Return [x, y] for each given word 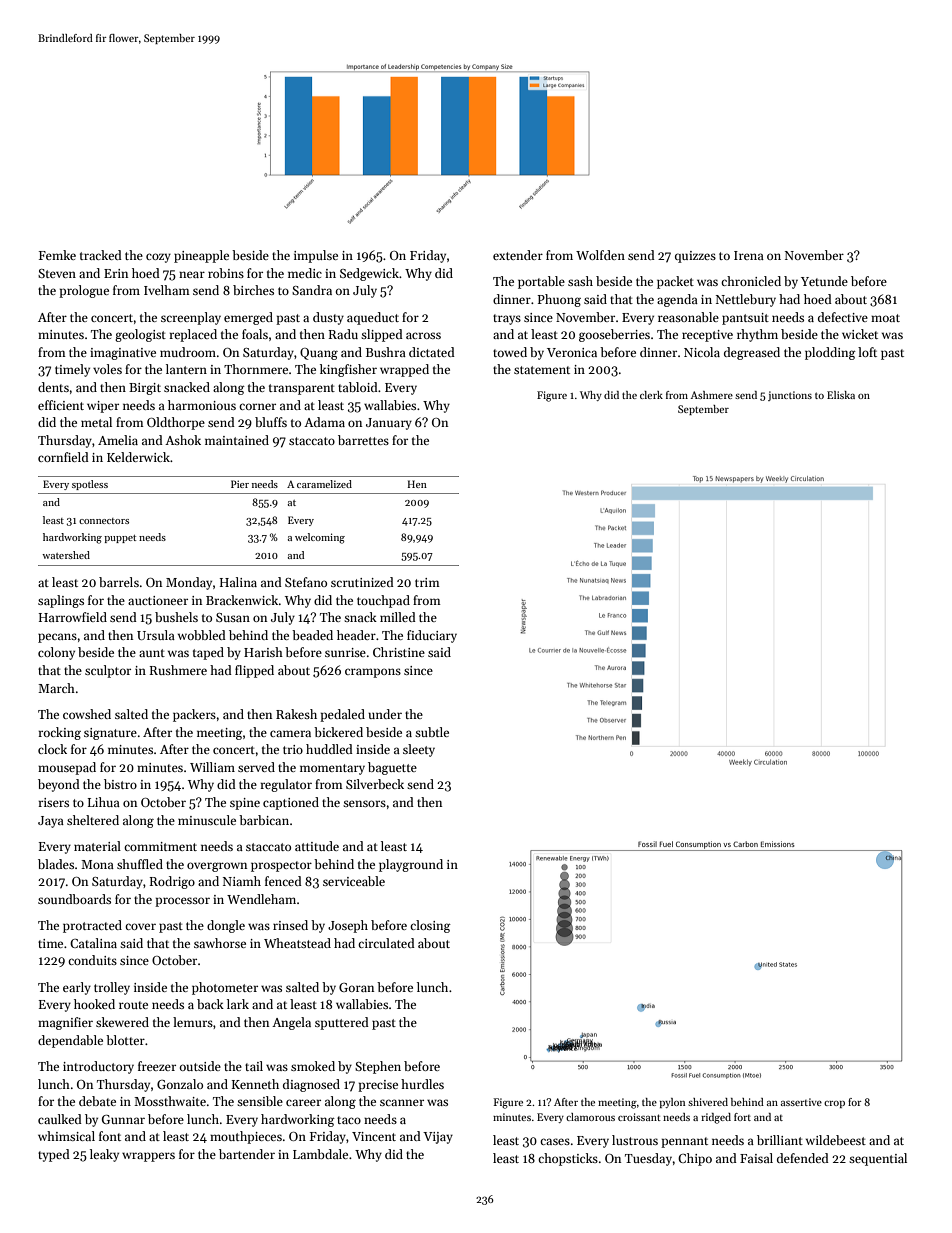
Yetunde [824, 281]
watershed [66, 555]
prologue [84, 291]
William [212, 767]
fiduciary [432, 636]
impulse [316, 256]
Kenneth [255, 1084]
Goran [356, 987]
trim [427, 582]
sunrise [345, 652]
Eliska [841, 395]
